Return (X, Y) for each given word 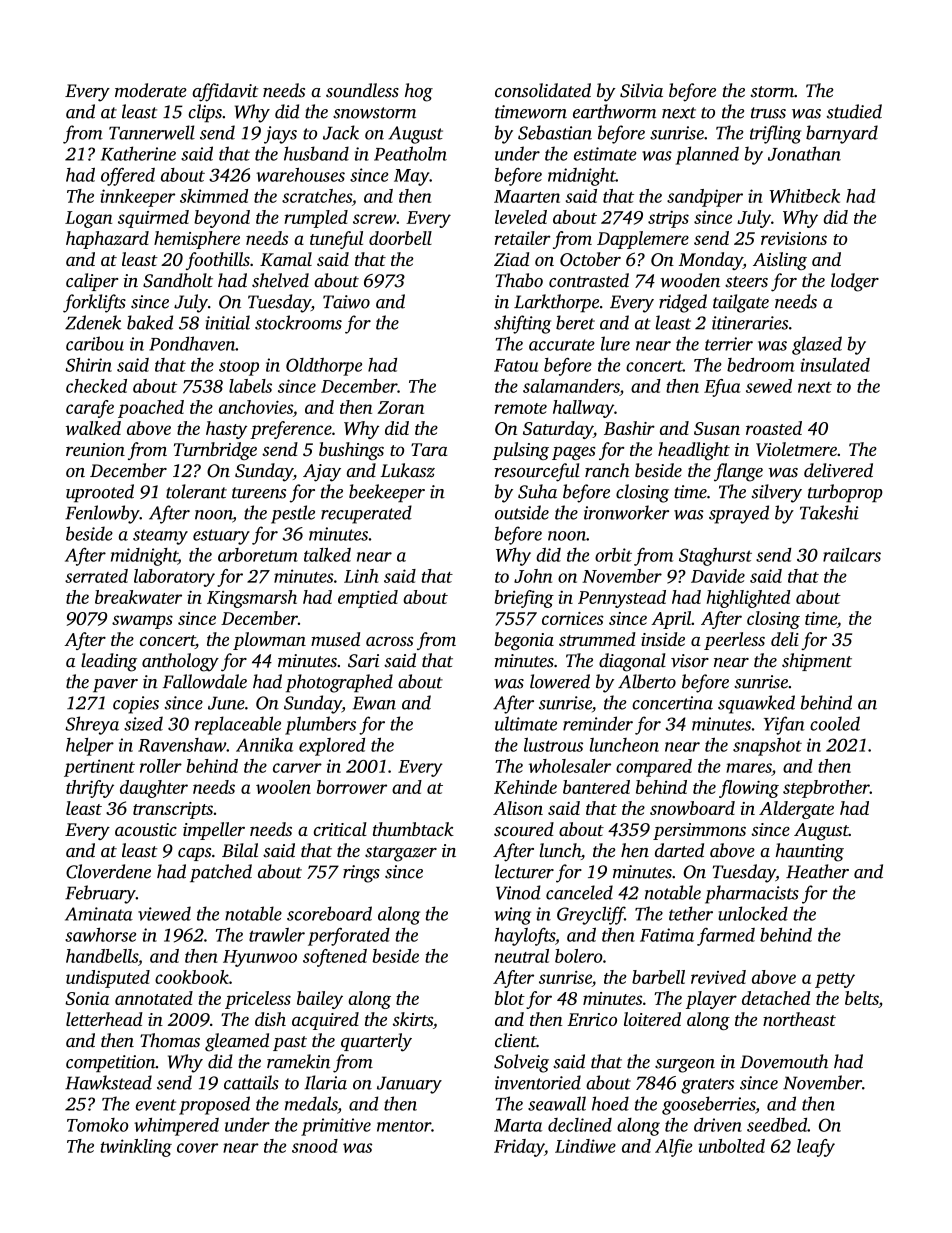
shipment (817, 662)
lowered (560, 681)
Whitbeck (804, 196)
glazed (817, 345)
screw (374, 219)
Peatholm (410, 153)
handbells (102, 956)
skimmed (214, 196)
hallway (583, 409)
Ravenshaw (182, 745)
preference (291, 430)
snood (315, 1146)
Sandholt (178, 280)
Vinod (518, 892)
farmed (726, 937)
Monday (711, 261)
